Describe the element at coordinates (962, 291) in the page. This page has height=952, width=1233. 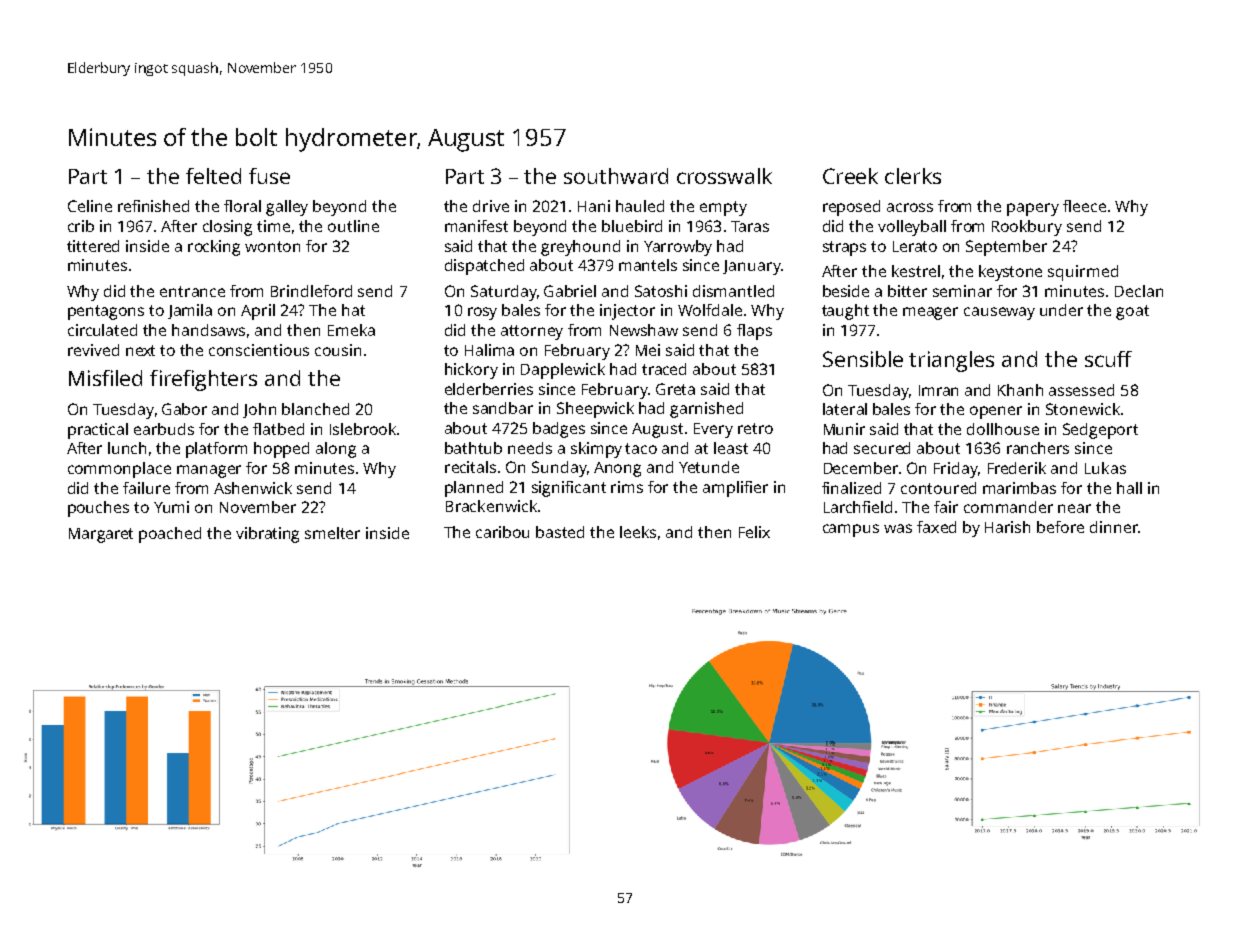
I see `seminar` at that location.
